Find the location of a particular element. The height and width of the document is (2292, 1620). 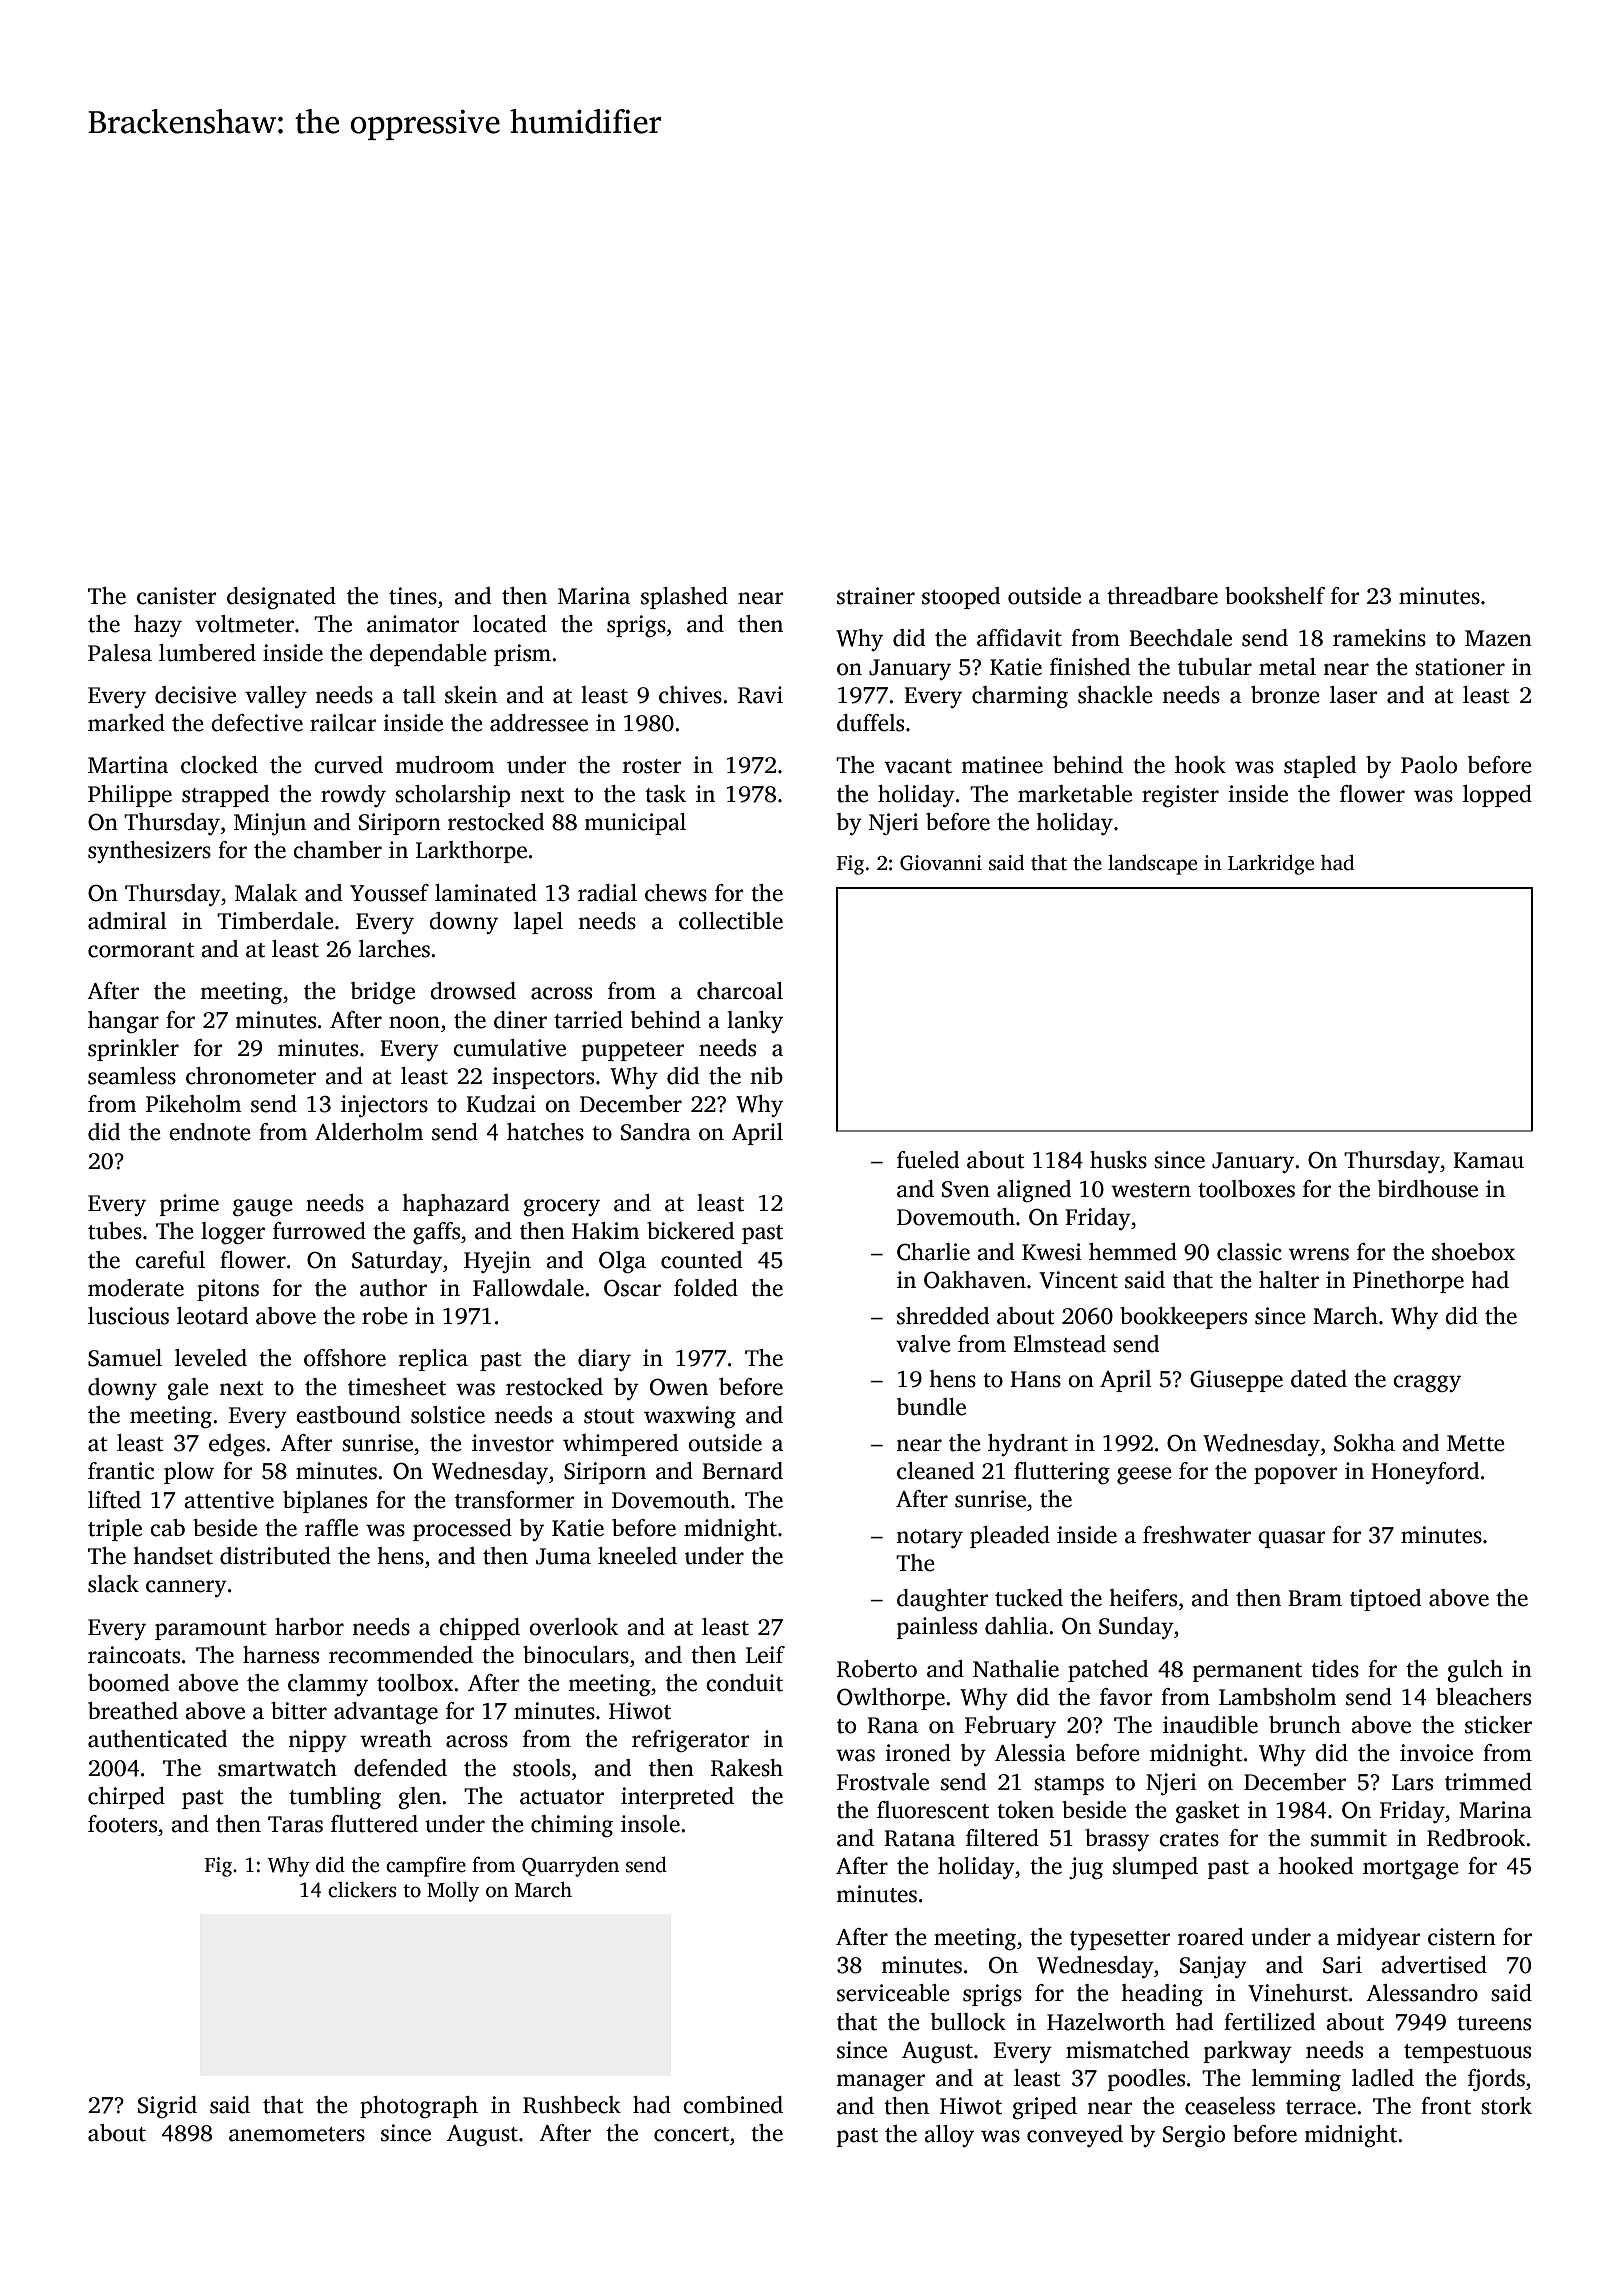

Kamau is located at coordinates (1488, 1160).
